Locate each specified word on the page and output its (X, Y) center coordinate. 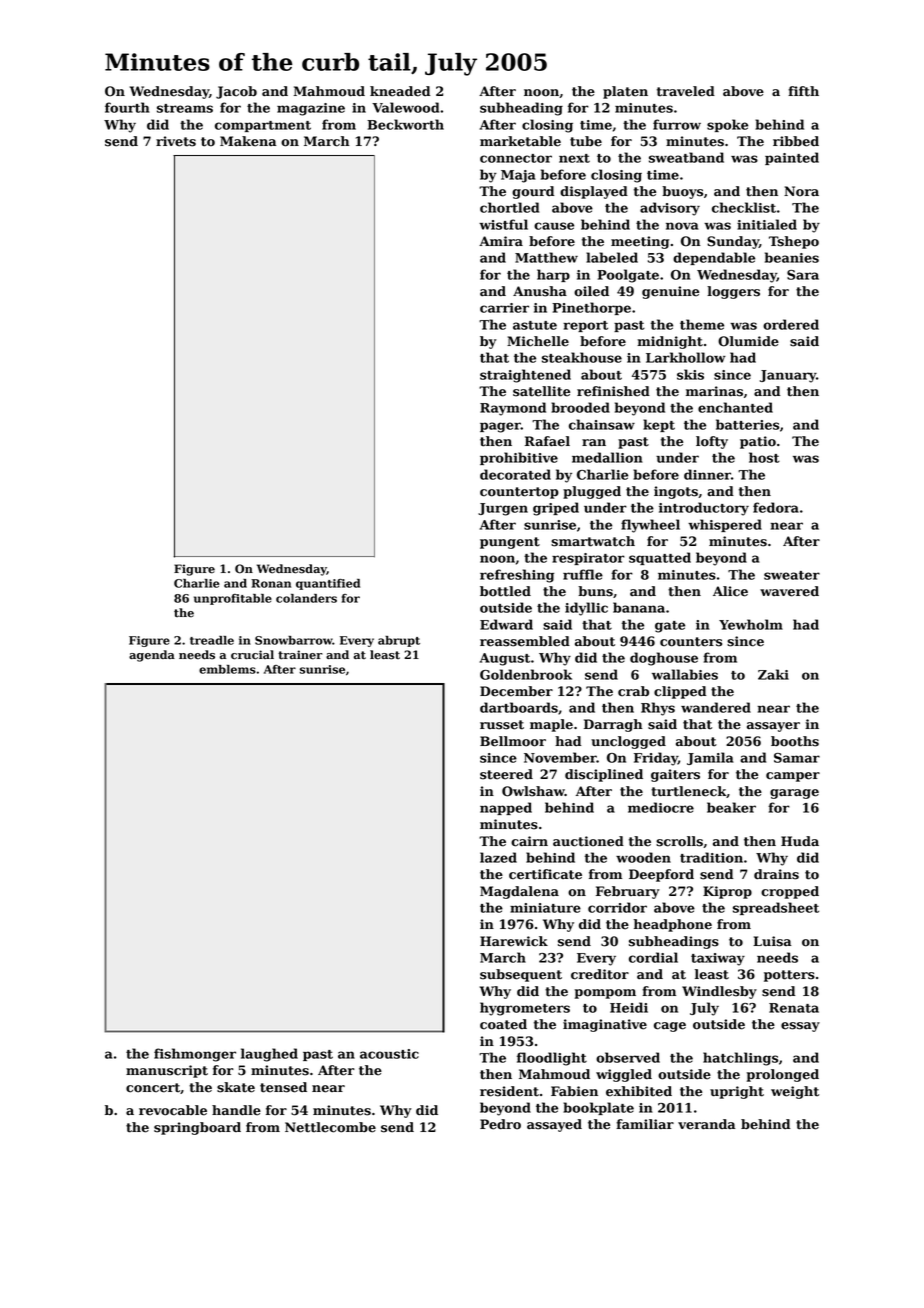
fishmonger (195, 1055)
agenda (152, 656)
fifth (803, 91)
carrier (504, 308)
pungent (510, 543)
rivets (176, 141)
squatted (660, 558)
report (585, 326)
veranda (707, 1124)
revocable (173, 1110)
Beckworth (405, 124)
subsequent (521, 975)
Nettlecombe (330, 1127)
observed (628, 1057)
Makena (248, 141)
